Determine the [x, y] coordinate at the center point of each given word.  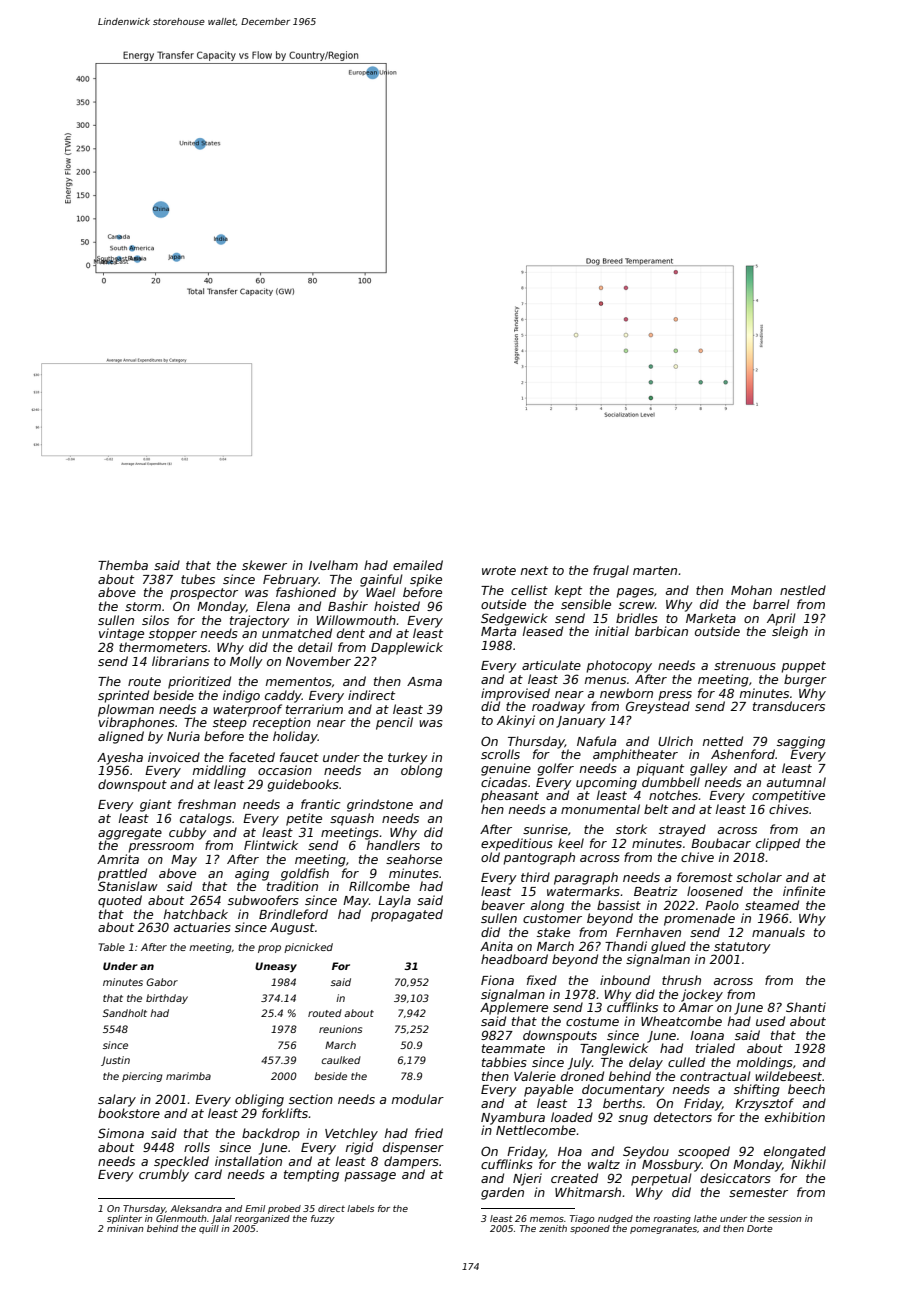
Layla [394, 901]
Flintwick [271, 845]
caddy [283, 696]
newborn [626, 693]
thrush [681, 980]
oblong [422, 771]
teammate [513, 1048]
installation [248, 1161]
